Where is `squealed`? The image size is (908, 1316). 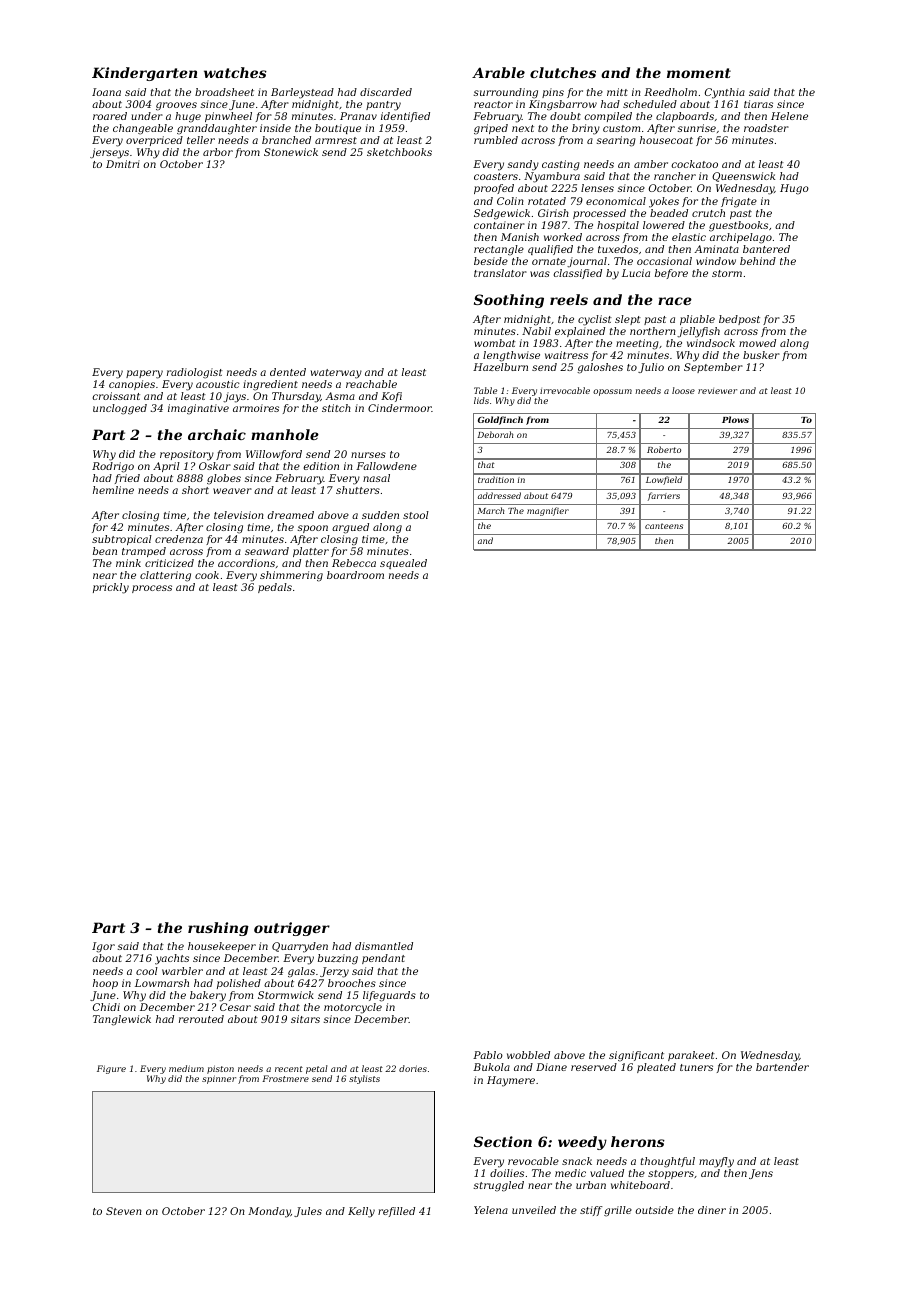
squealed is located at coordinates (403, 564).
